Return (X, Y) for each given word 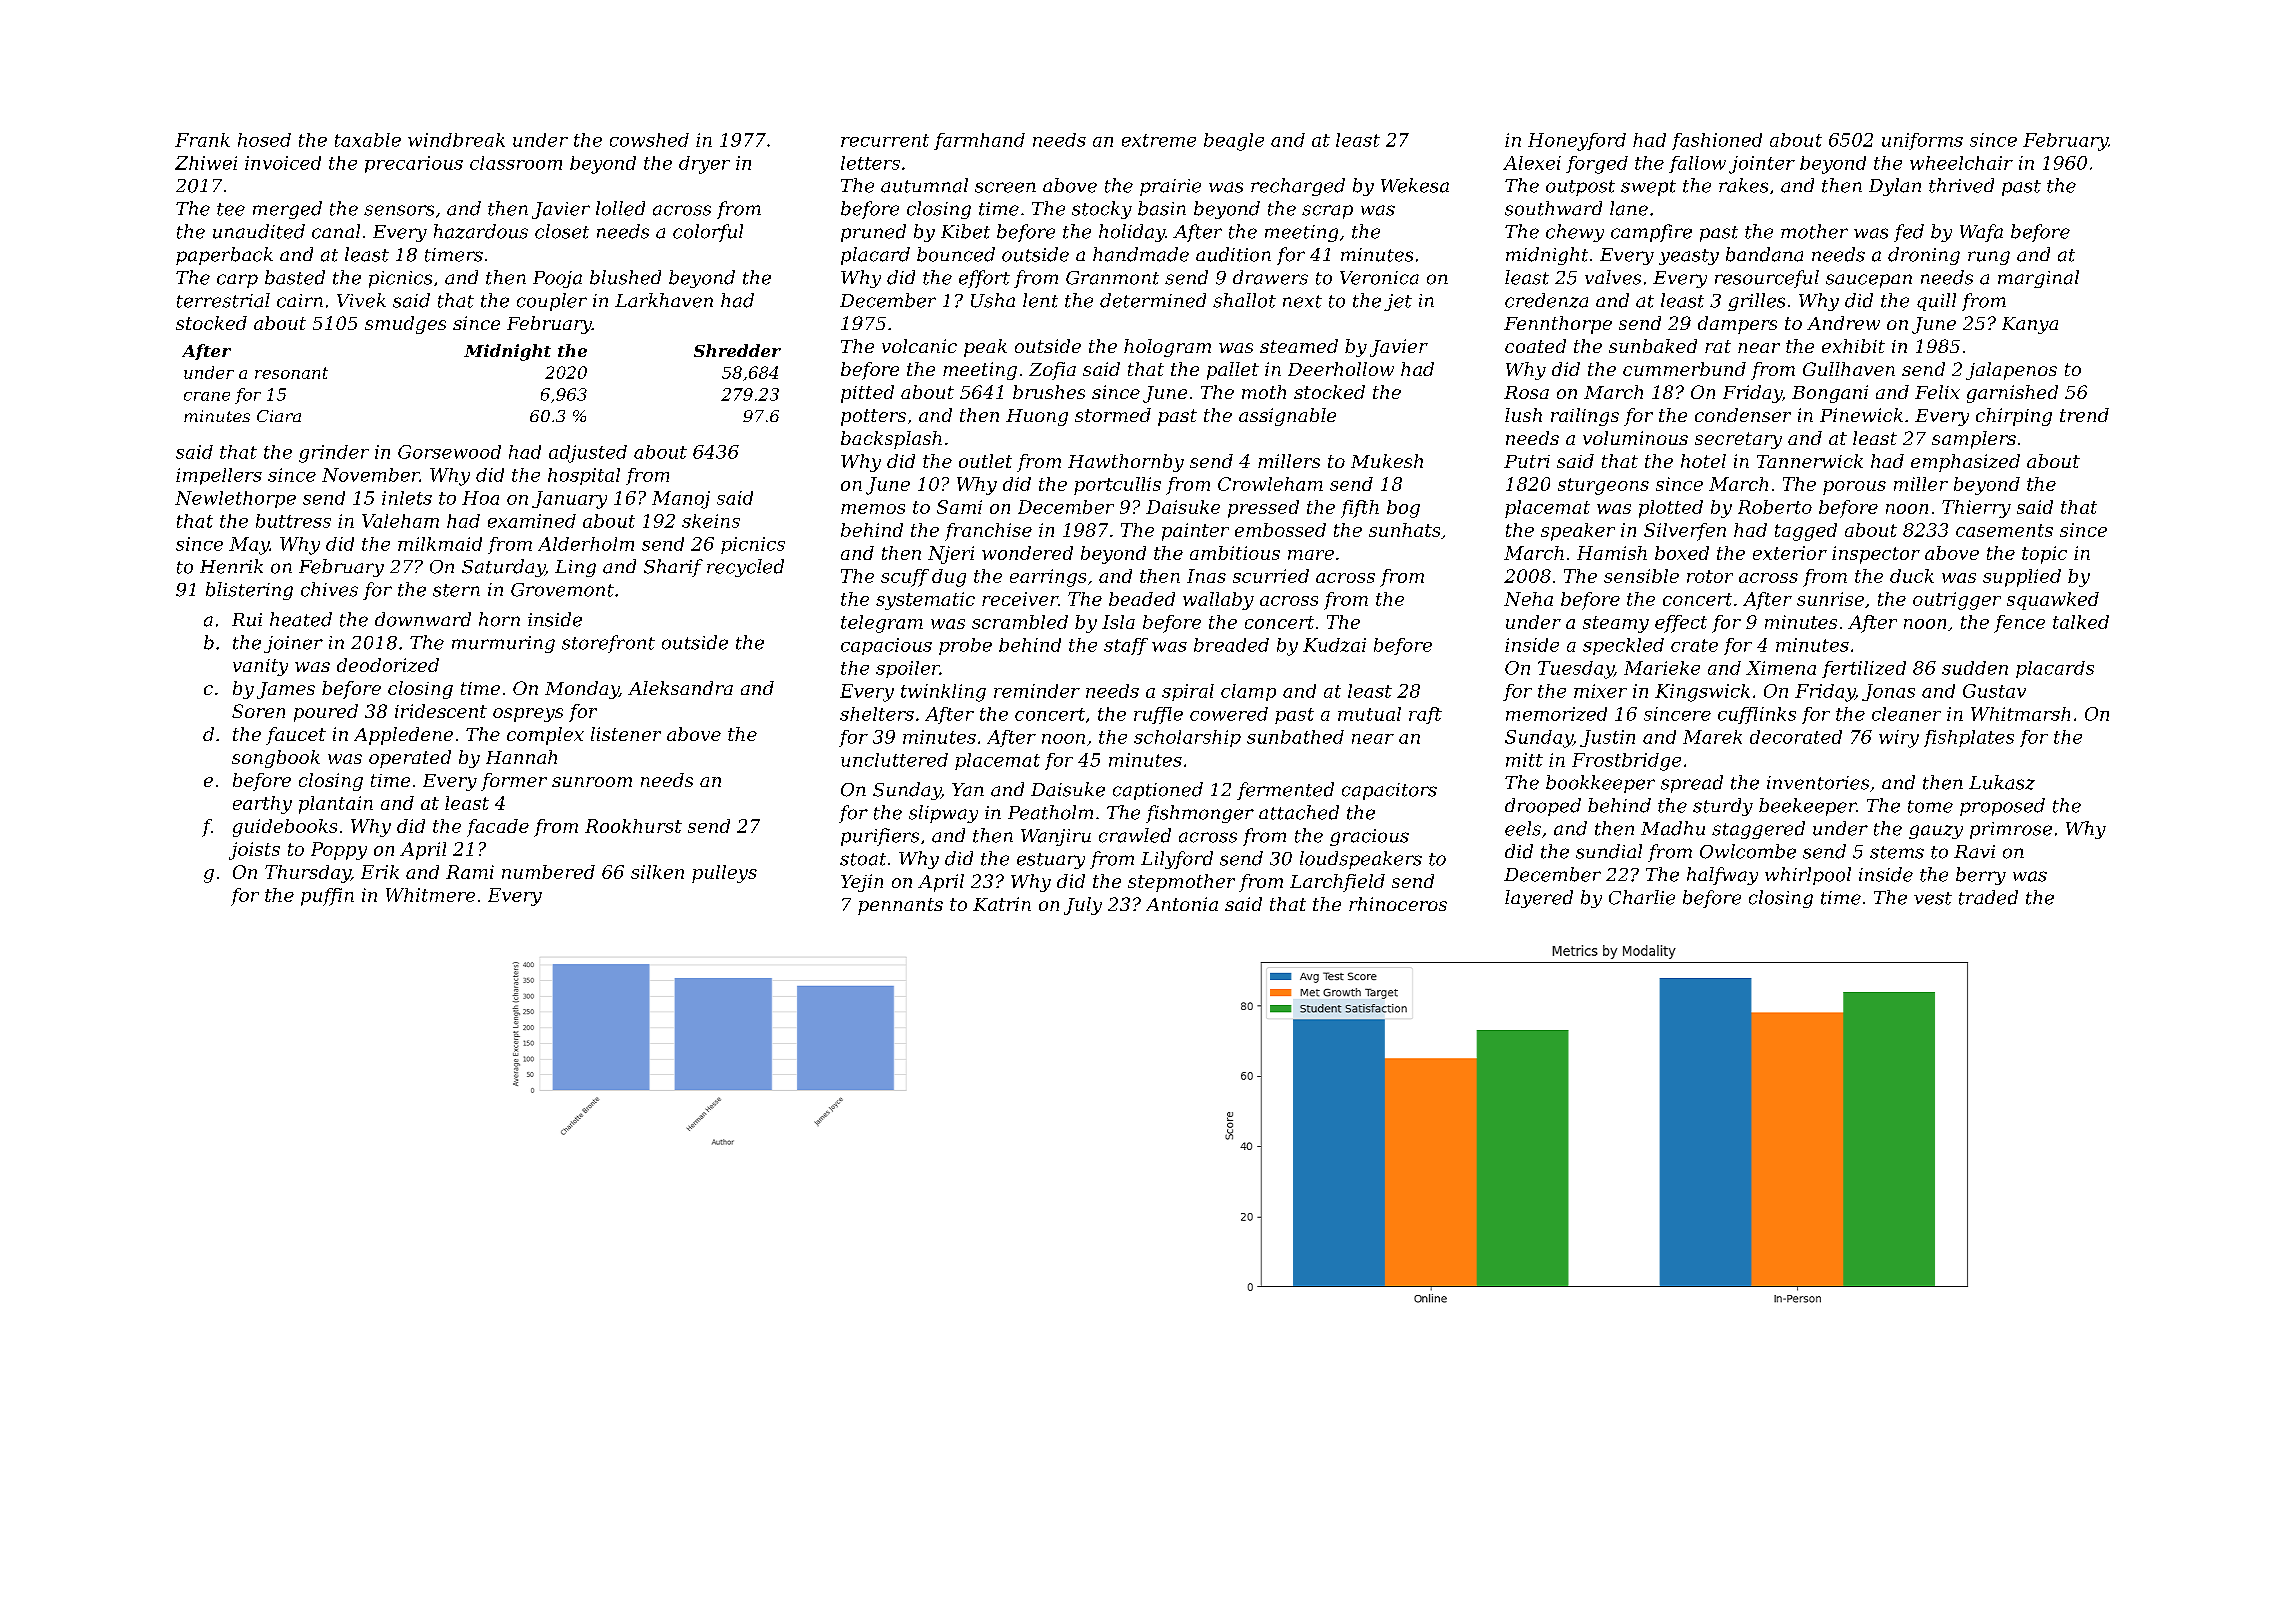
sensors (399, 210)
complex (545, 736)
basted (295, 277)
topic (2044, 555)
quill (1936, 302)
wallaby (1218, 601)
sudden (1975, 668)
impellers (219, 476)
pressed (1263, 509)
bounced (956, 254)
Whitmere (430, 895)
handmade (1141, 254)
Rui (247, 620)
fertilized (1864, 669)
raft (1425, 715)
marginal (2038, 279)
